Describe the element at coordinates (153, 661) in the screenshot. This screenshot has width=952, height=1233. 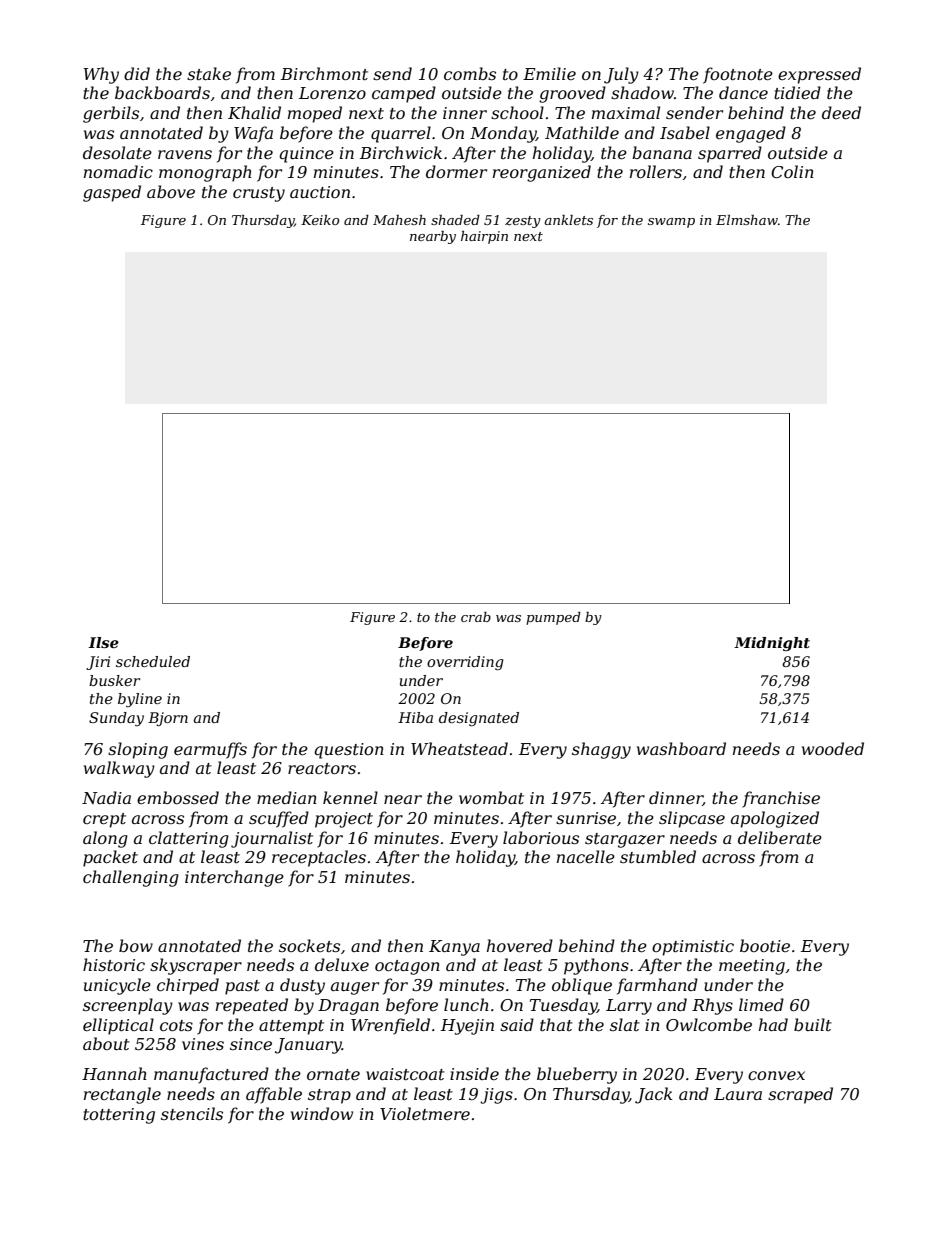
I see `scheduled` at that location.
